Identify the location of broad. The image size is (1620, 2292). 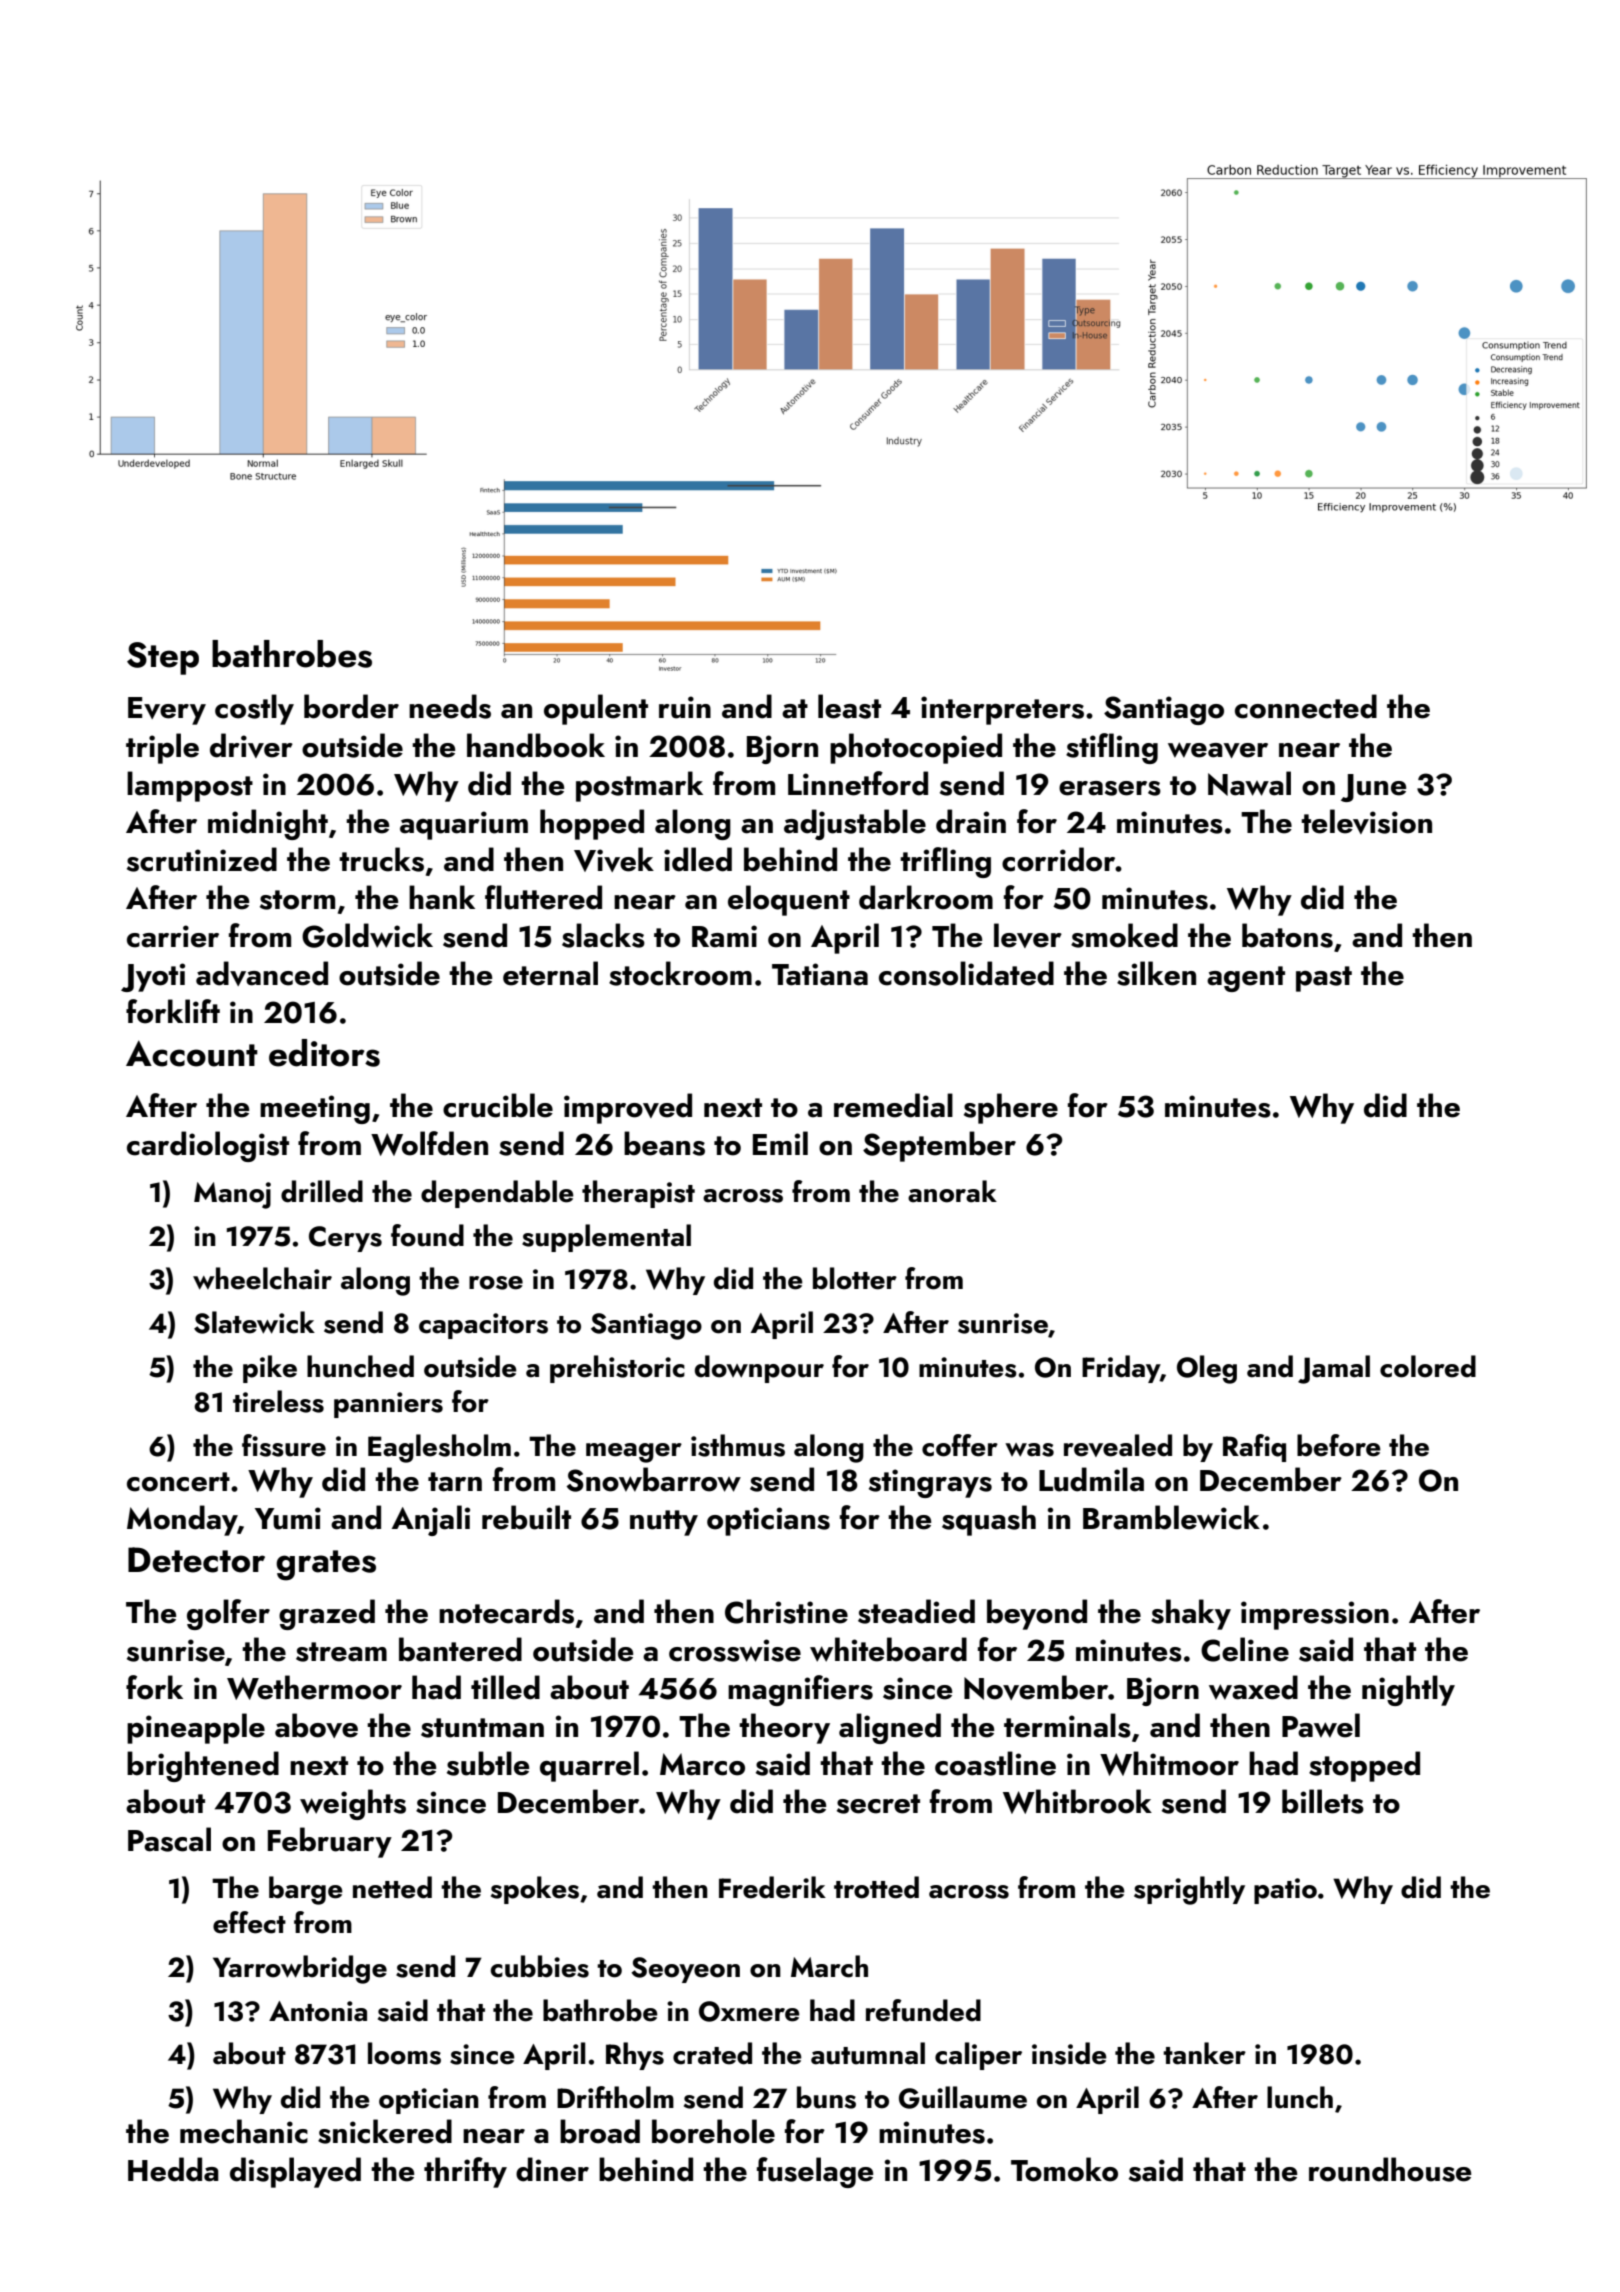
(600, 2131).
